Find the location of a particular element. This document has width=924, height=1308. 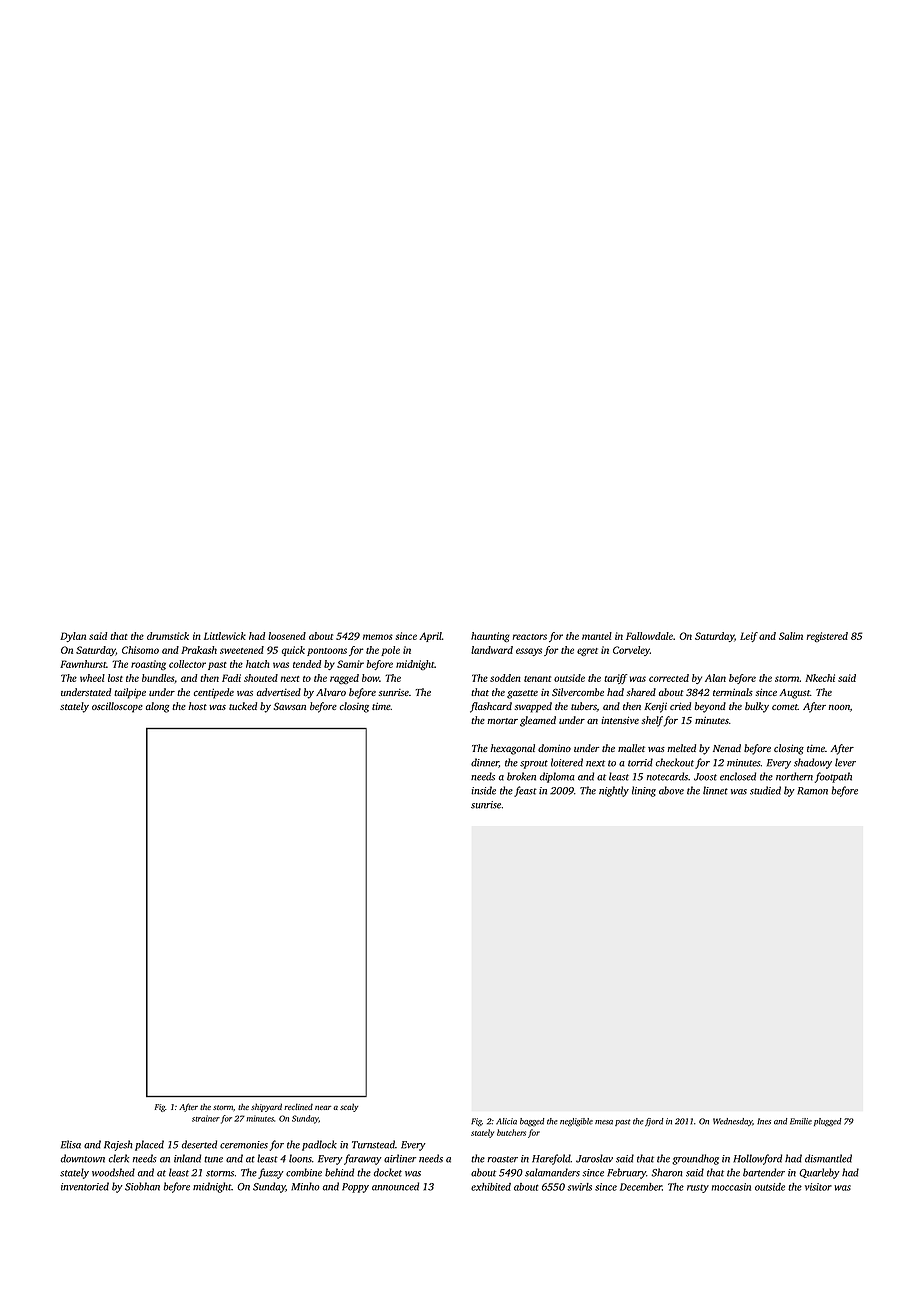

Siobhan is located at coordinates (142, 1186).
